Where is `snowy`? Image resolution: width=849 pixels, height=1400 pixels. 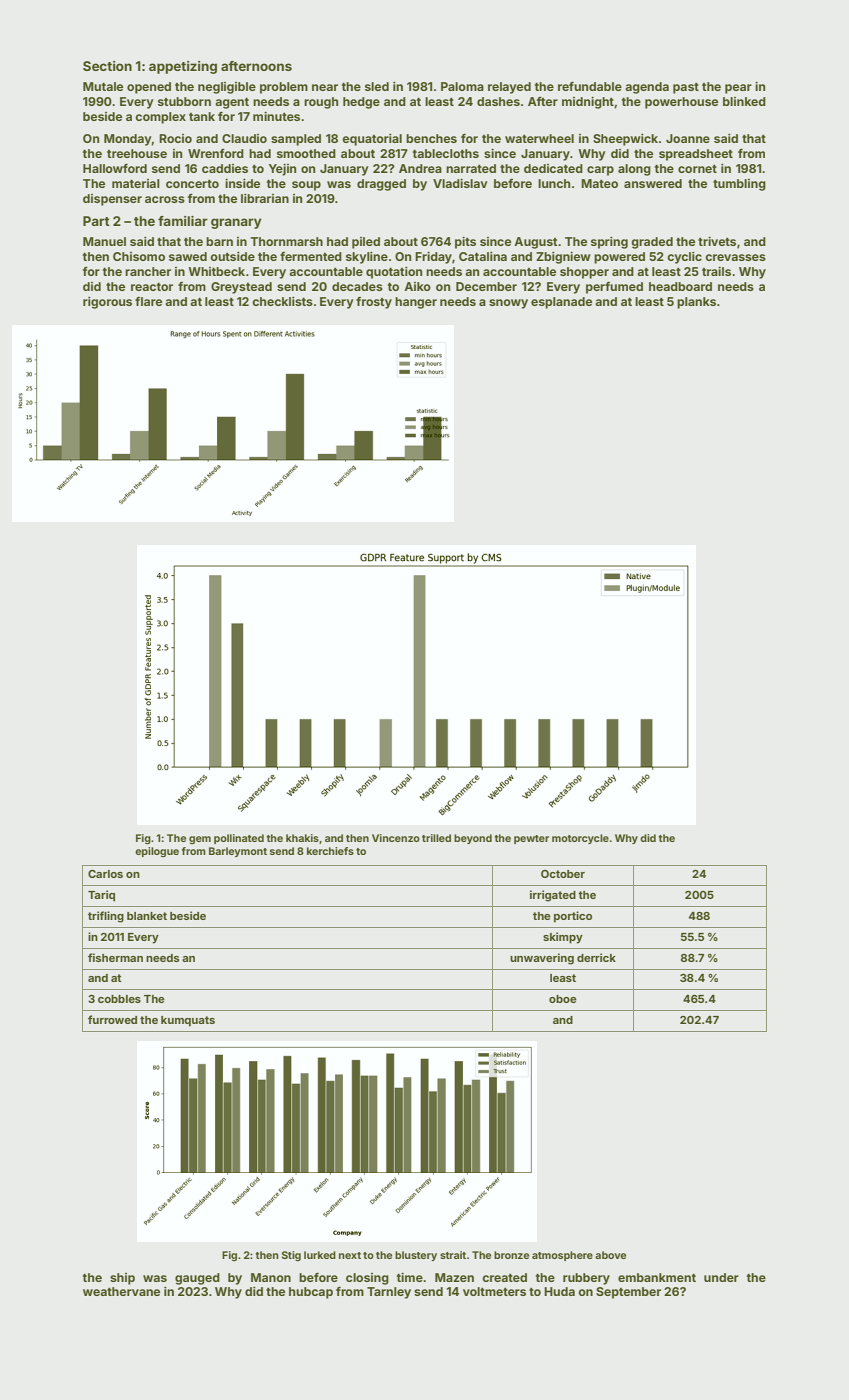
snowy is located at coordinates (508, 304).
